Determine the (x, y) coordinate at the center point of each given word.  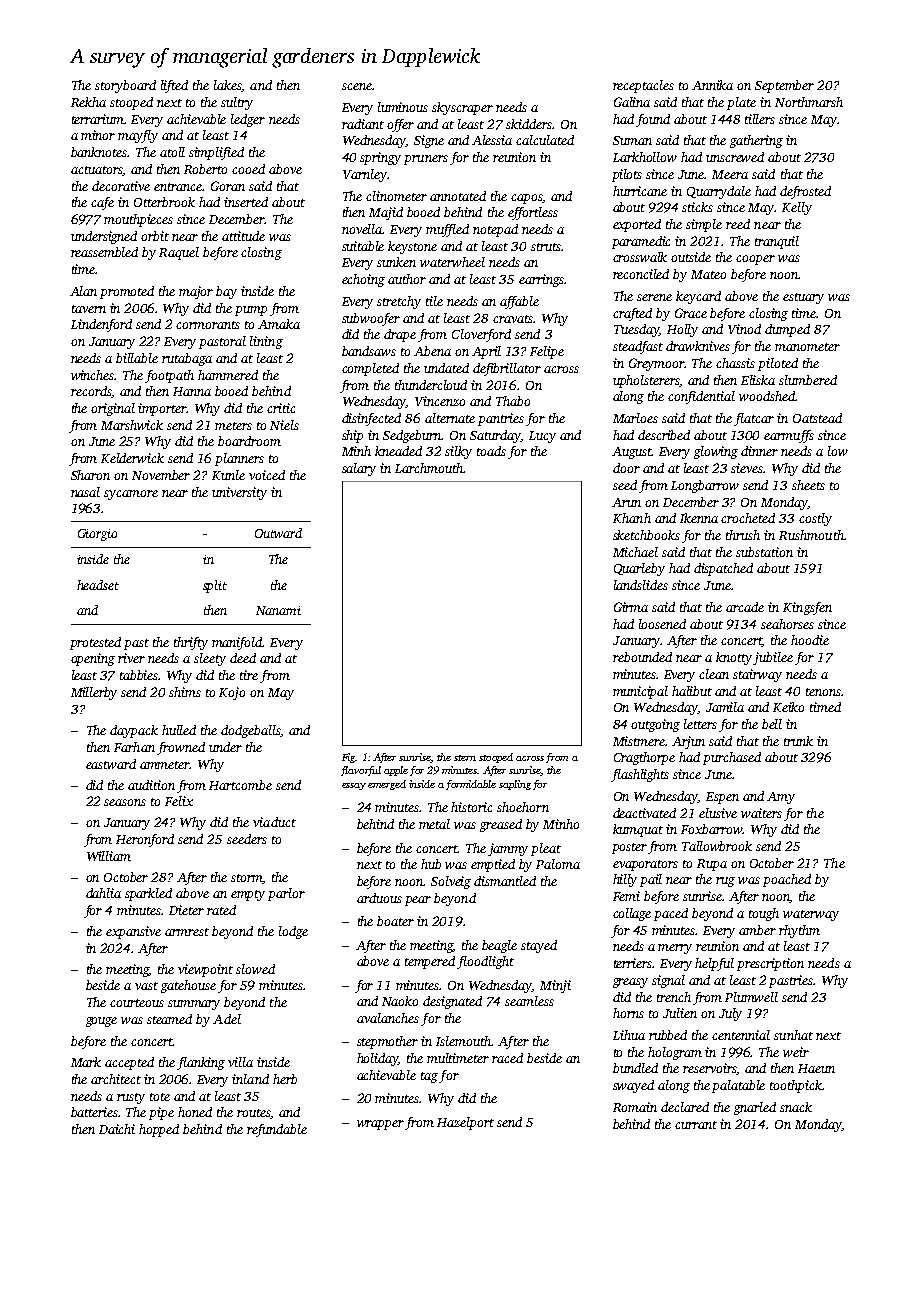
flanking (201, 1063)
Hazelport (465, 1123)
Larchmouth (429, 468)
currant (696, 1125)
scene (357, 86)
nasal (85, 492)
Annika (712, 85)
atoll (172, 152)
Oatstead (817, 418)
